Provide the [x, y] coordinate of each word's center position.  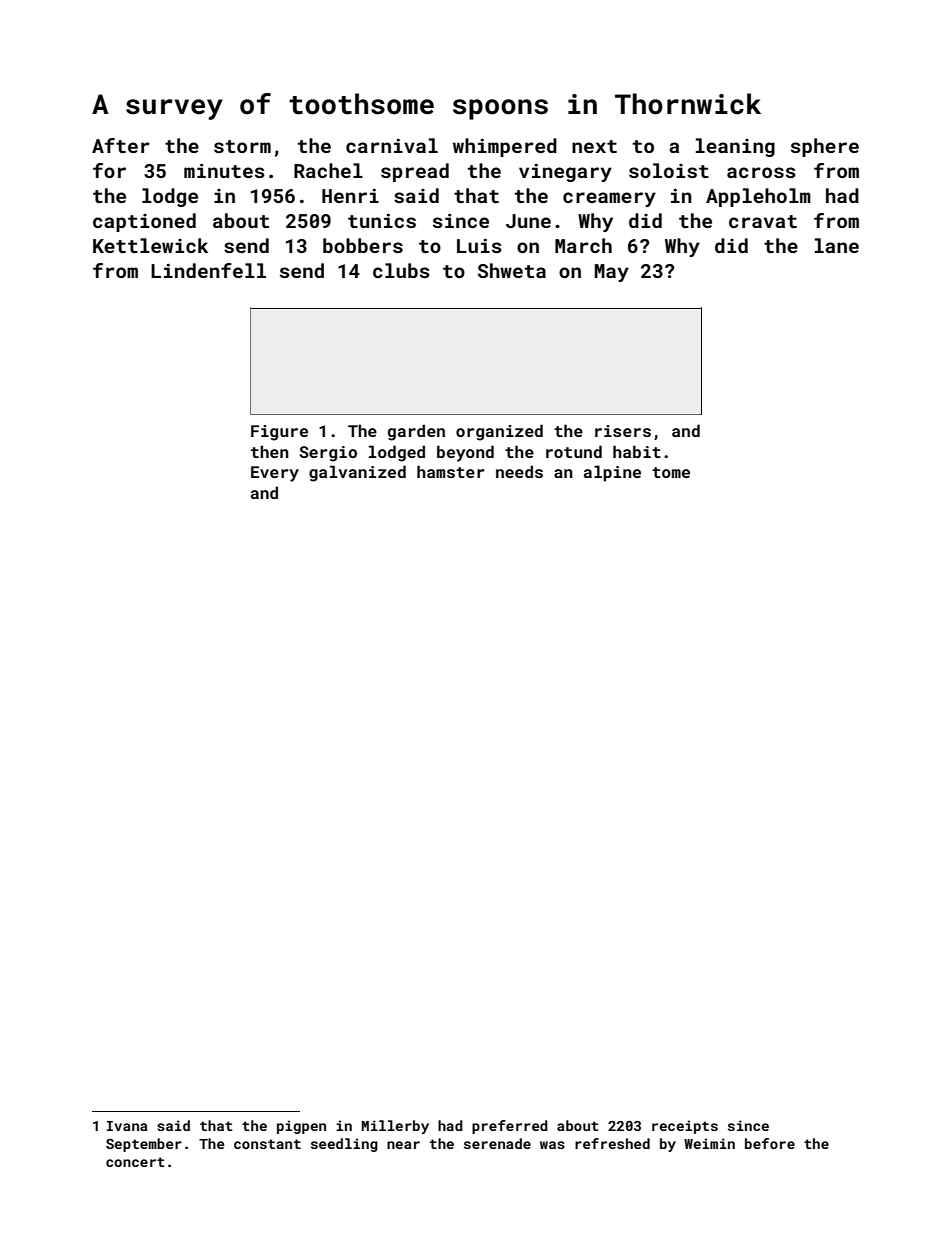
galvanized [357, 473]
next [594, 146]
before [770, 1143]
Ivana [127, 1126]
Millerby [395, 1127]
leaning [735, 147]
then [270, 451]
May [612, 273]
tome [671, 472]
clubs [401, 270]
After [121, 145]
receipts [685, 1127]
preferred [510, 1127]
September [144, 1145]
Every [275, 474]
